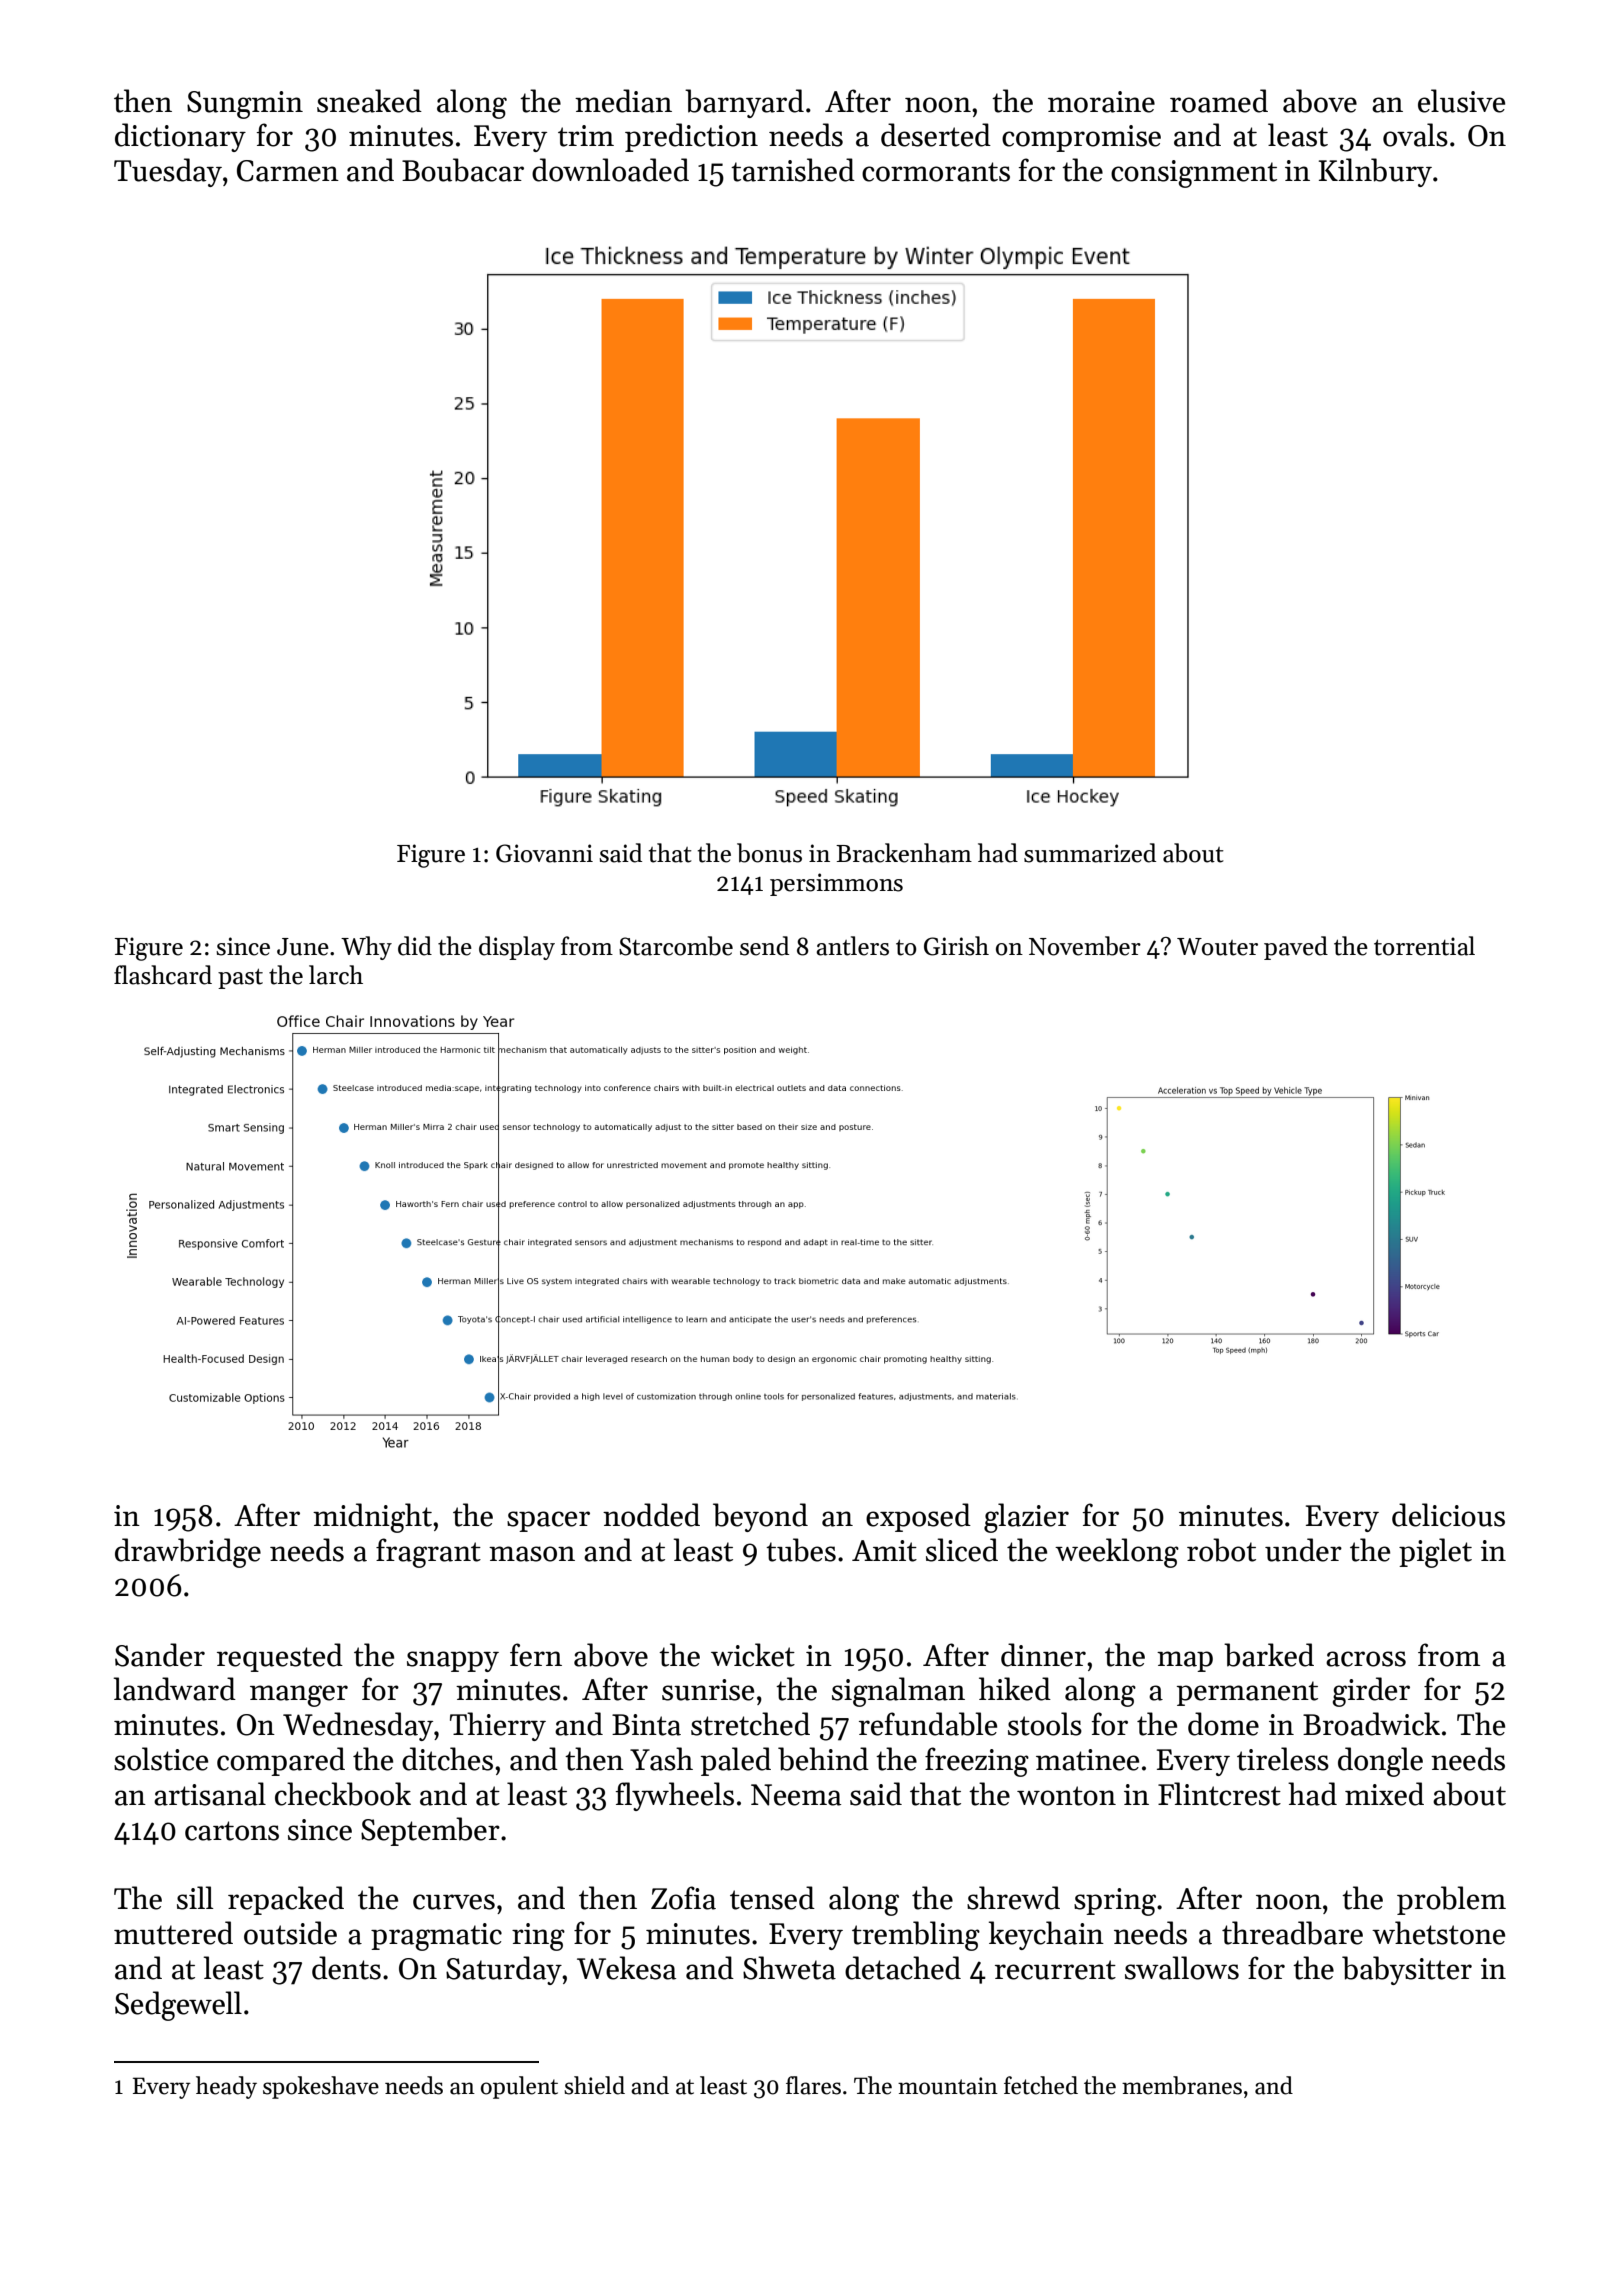  I want to click on delicious, so click(1448, 1515).
